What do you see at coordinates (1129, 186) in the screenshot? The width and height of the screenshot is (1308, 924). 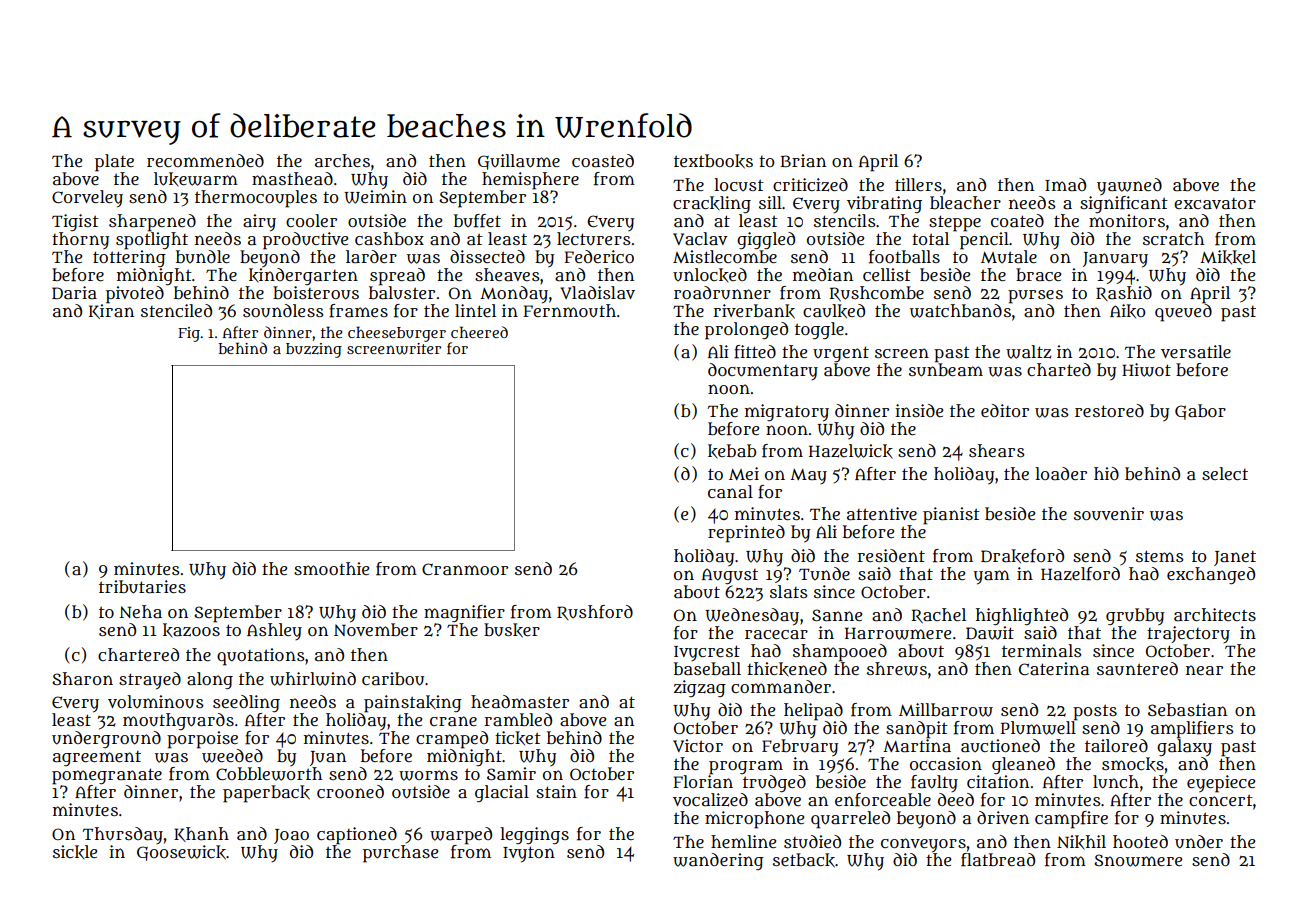 I see `yawned` at bounding box center [1129, 186].
